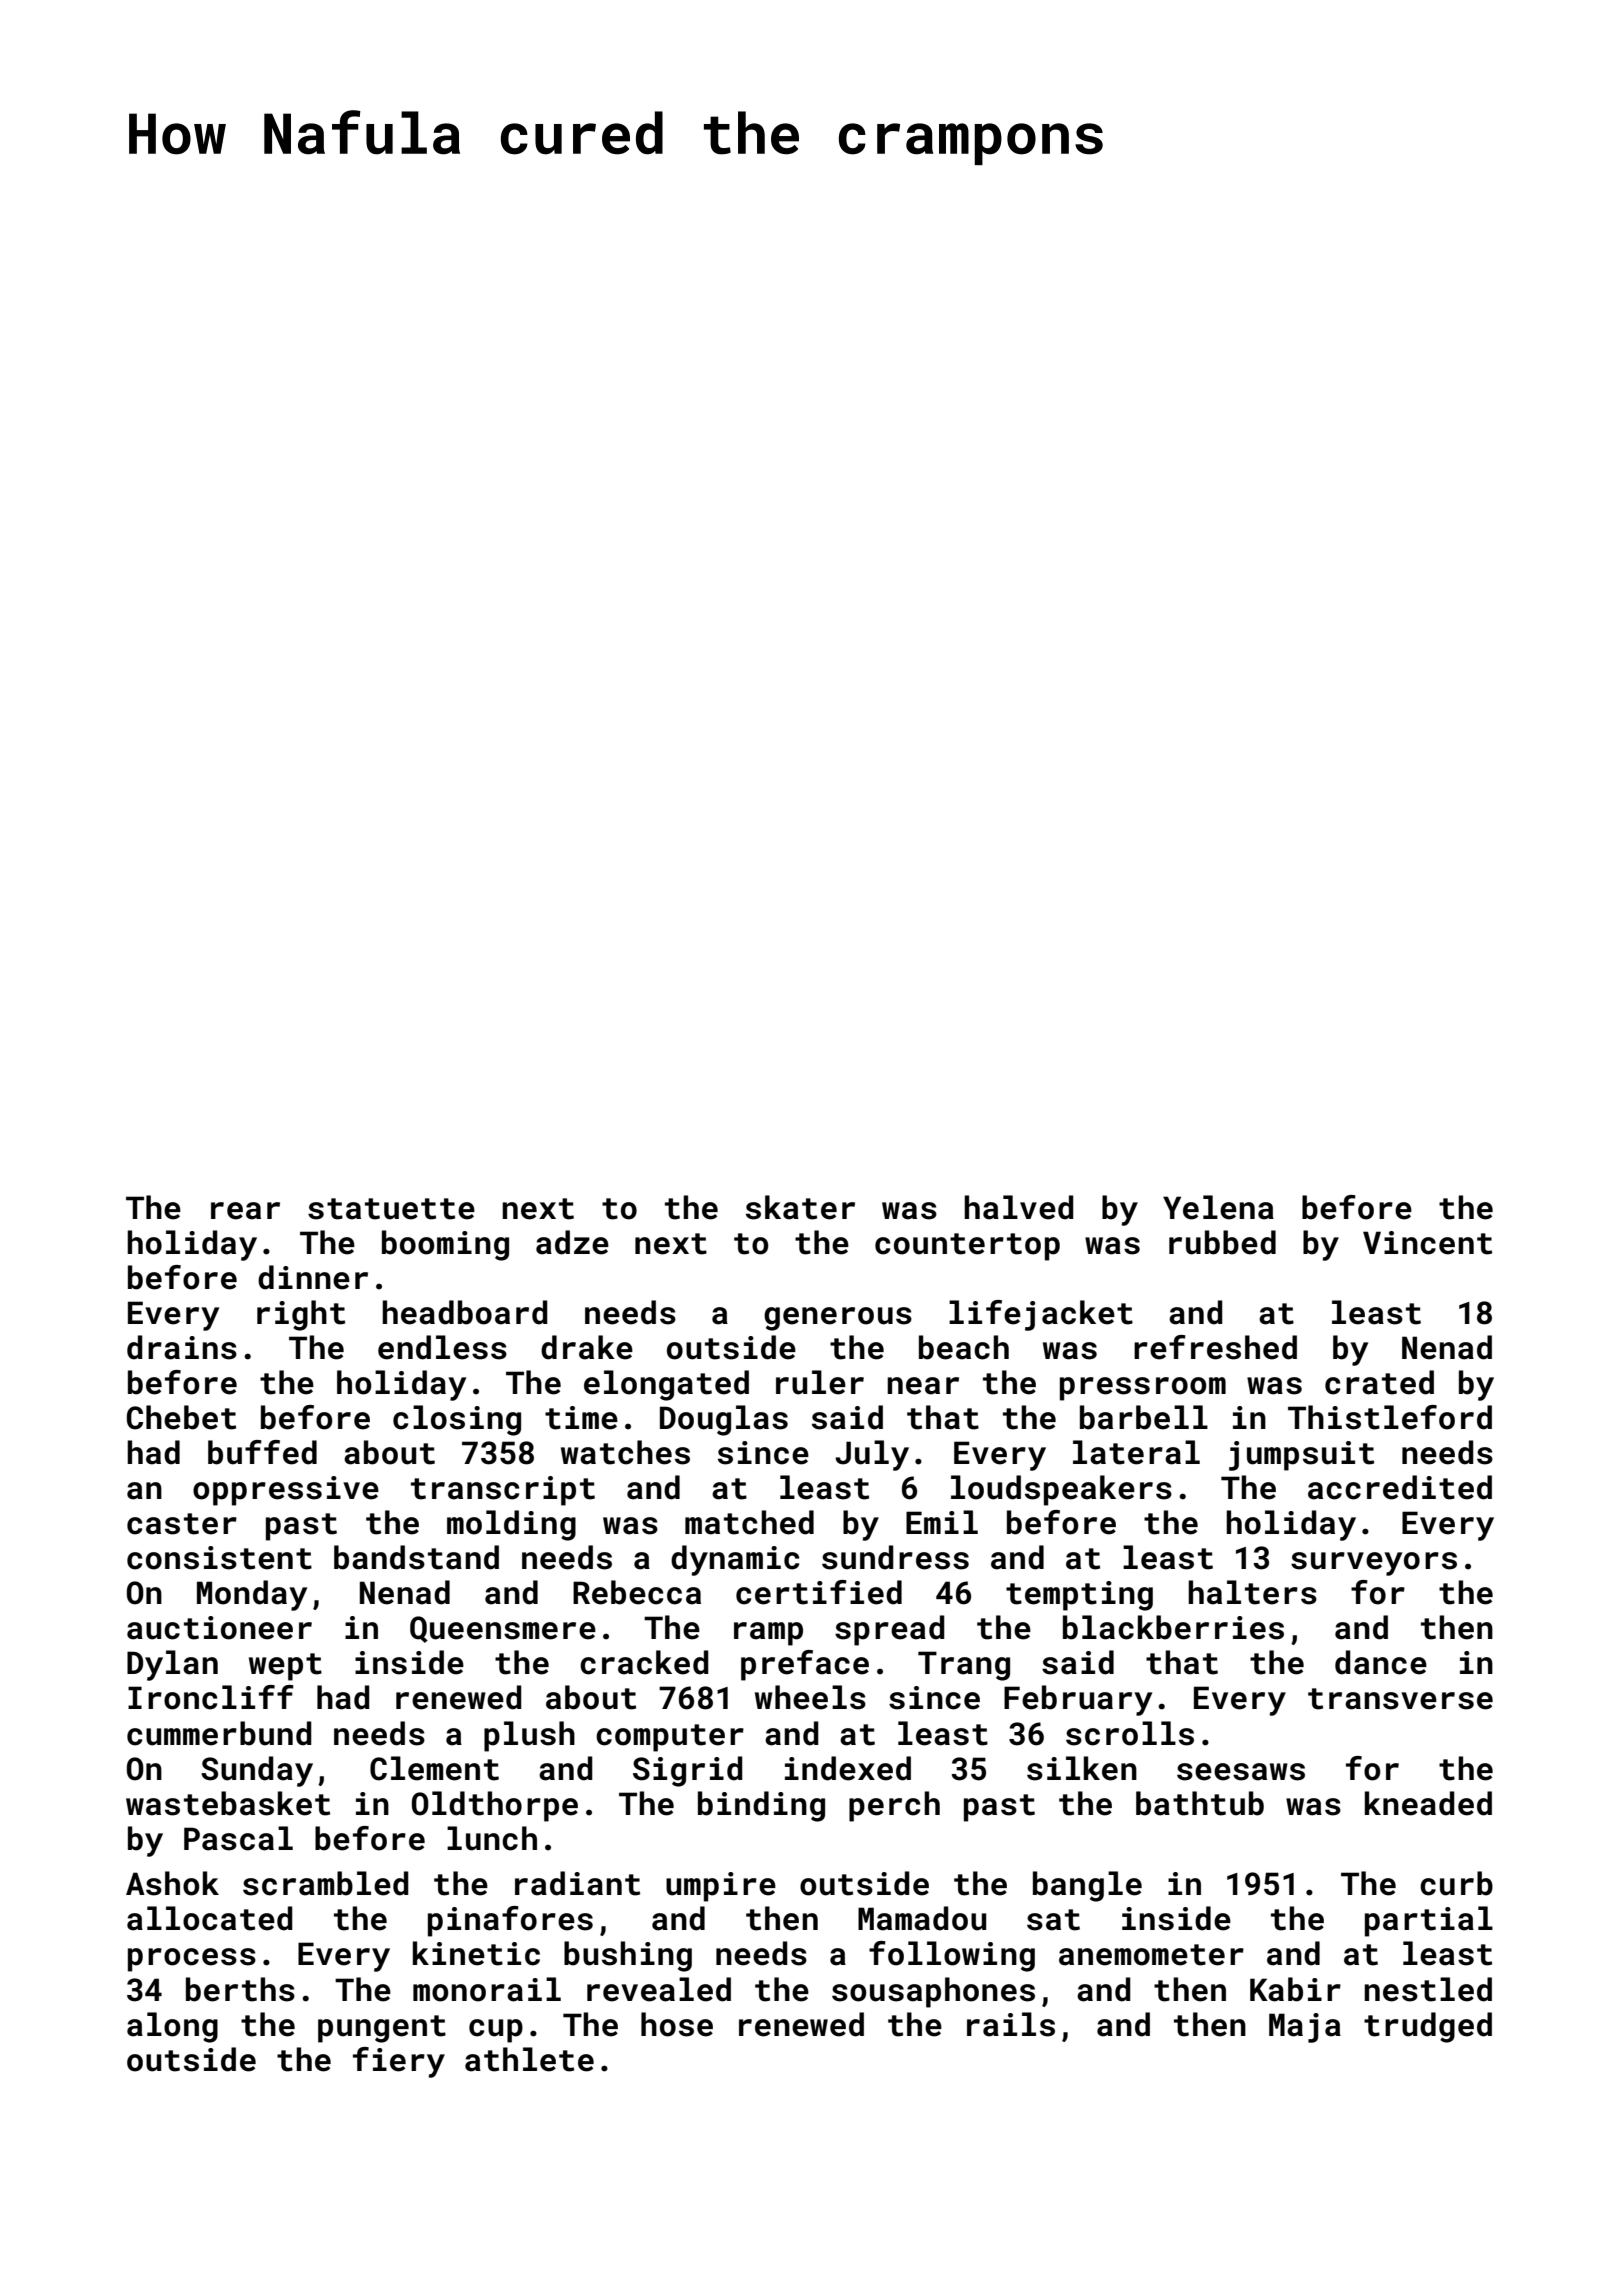 This screenshot has width=1620, height=2292. I want to click on binding, so click(761, 1806).
